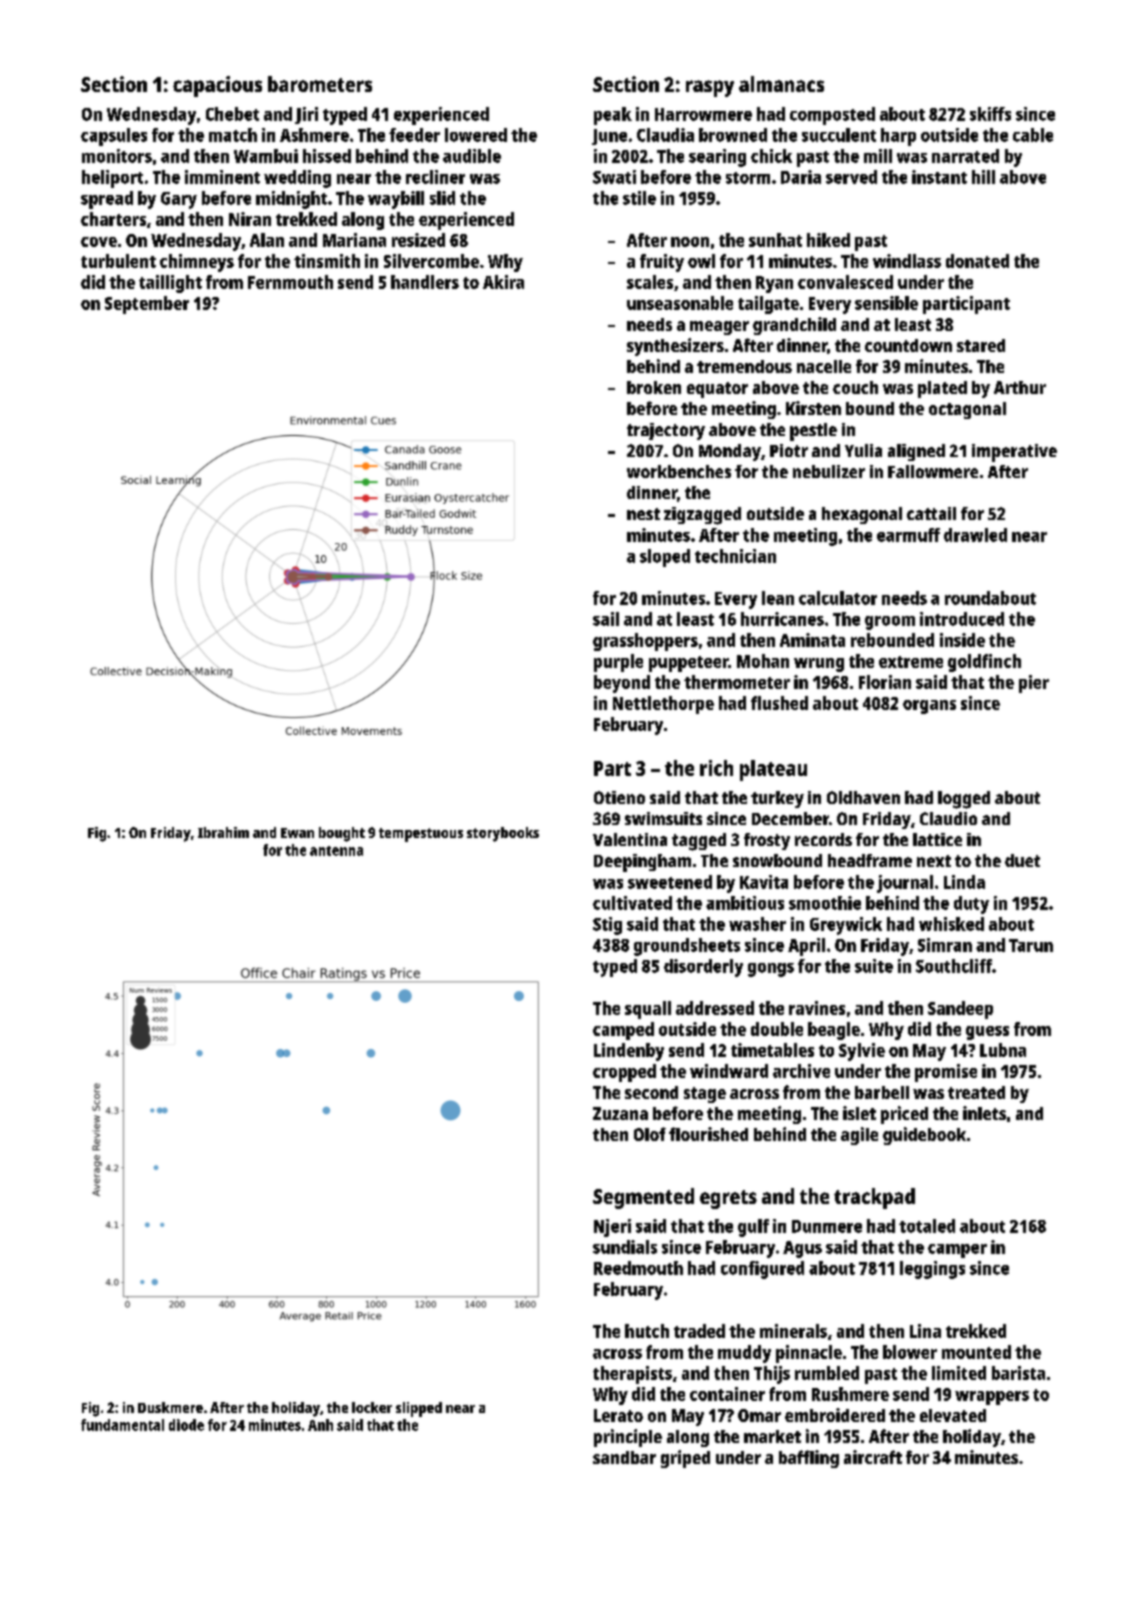 The image size is (1139, 1610). What do you see at coordinates (623, 1031) in the page?
I see `camped` at bounding box center [623, 1031].
